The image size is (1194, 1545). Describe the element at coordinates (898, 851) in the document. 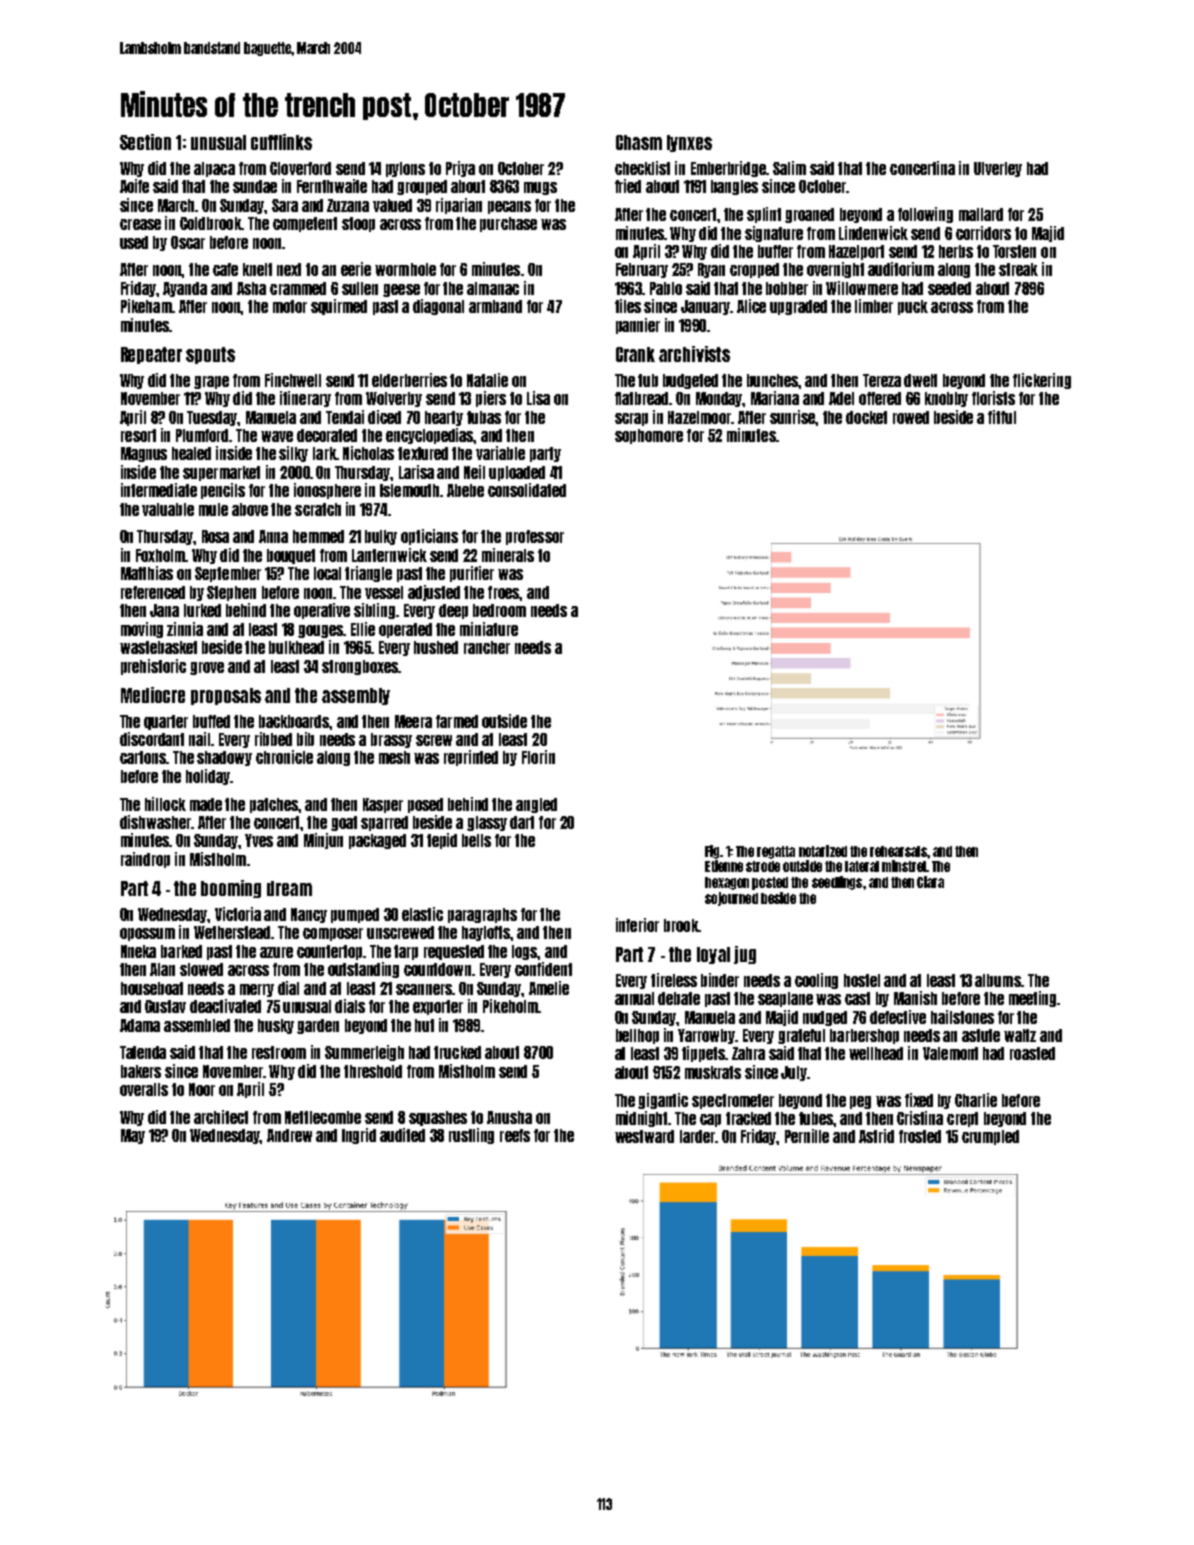

I see `rehearsals` at that location.
